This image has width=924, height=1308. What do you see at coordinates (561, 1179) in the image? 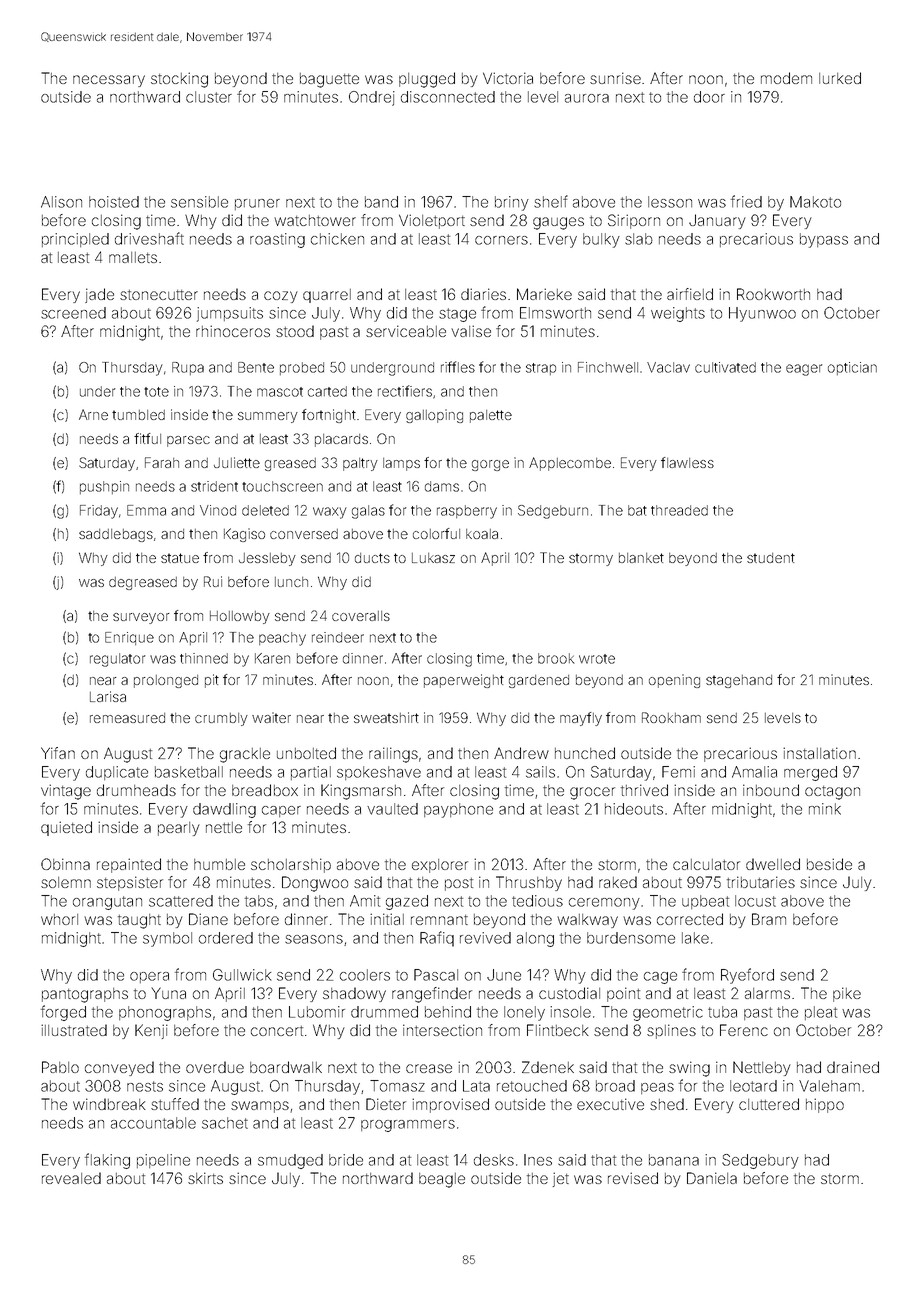
I see `jet` at bounding box center [561, 1179].
